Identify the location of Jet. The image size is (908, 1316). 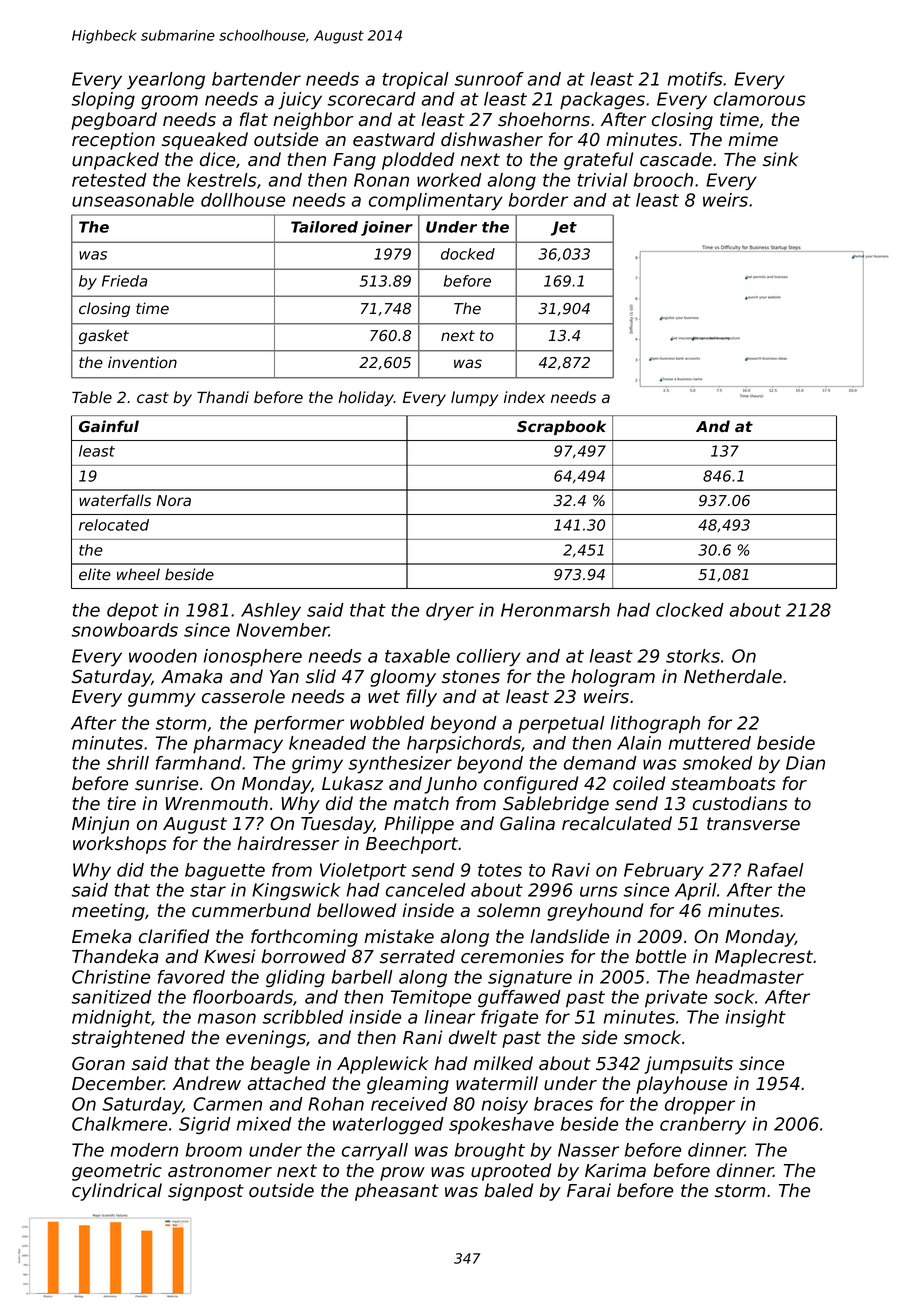
(564, 228).
